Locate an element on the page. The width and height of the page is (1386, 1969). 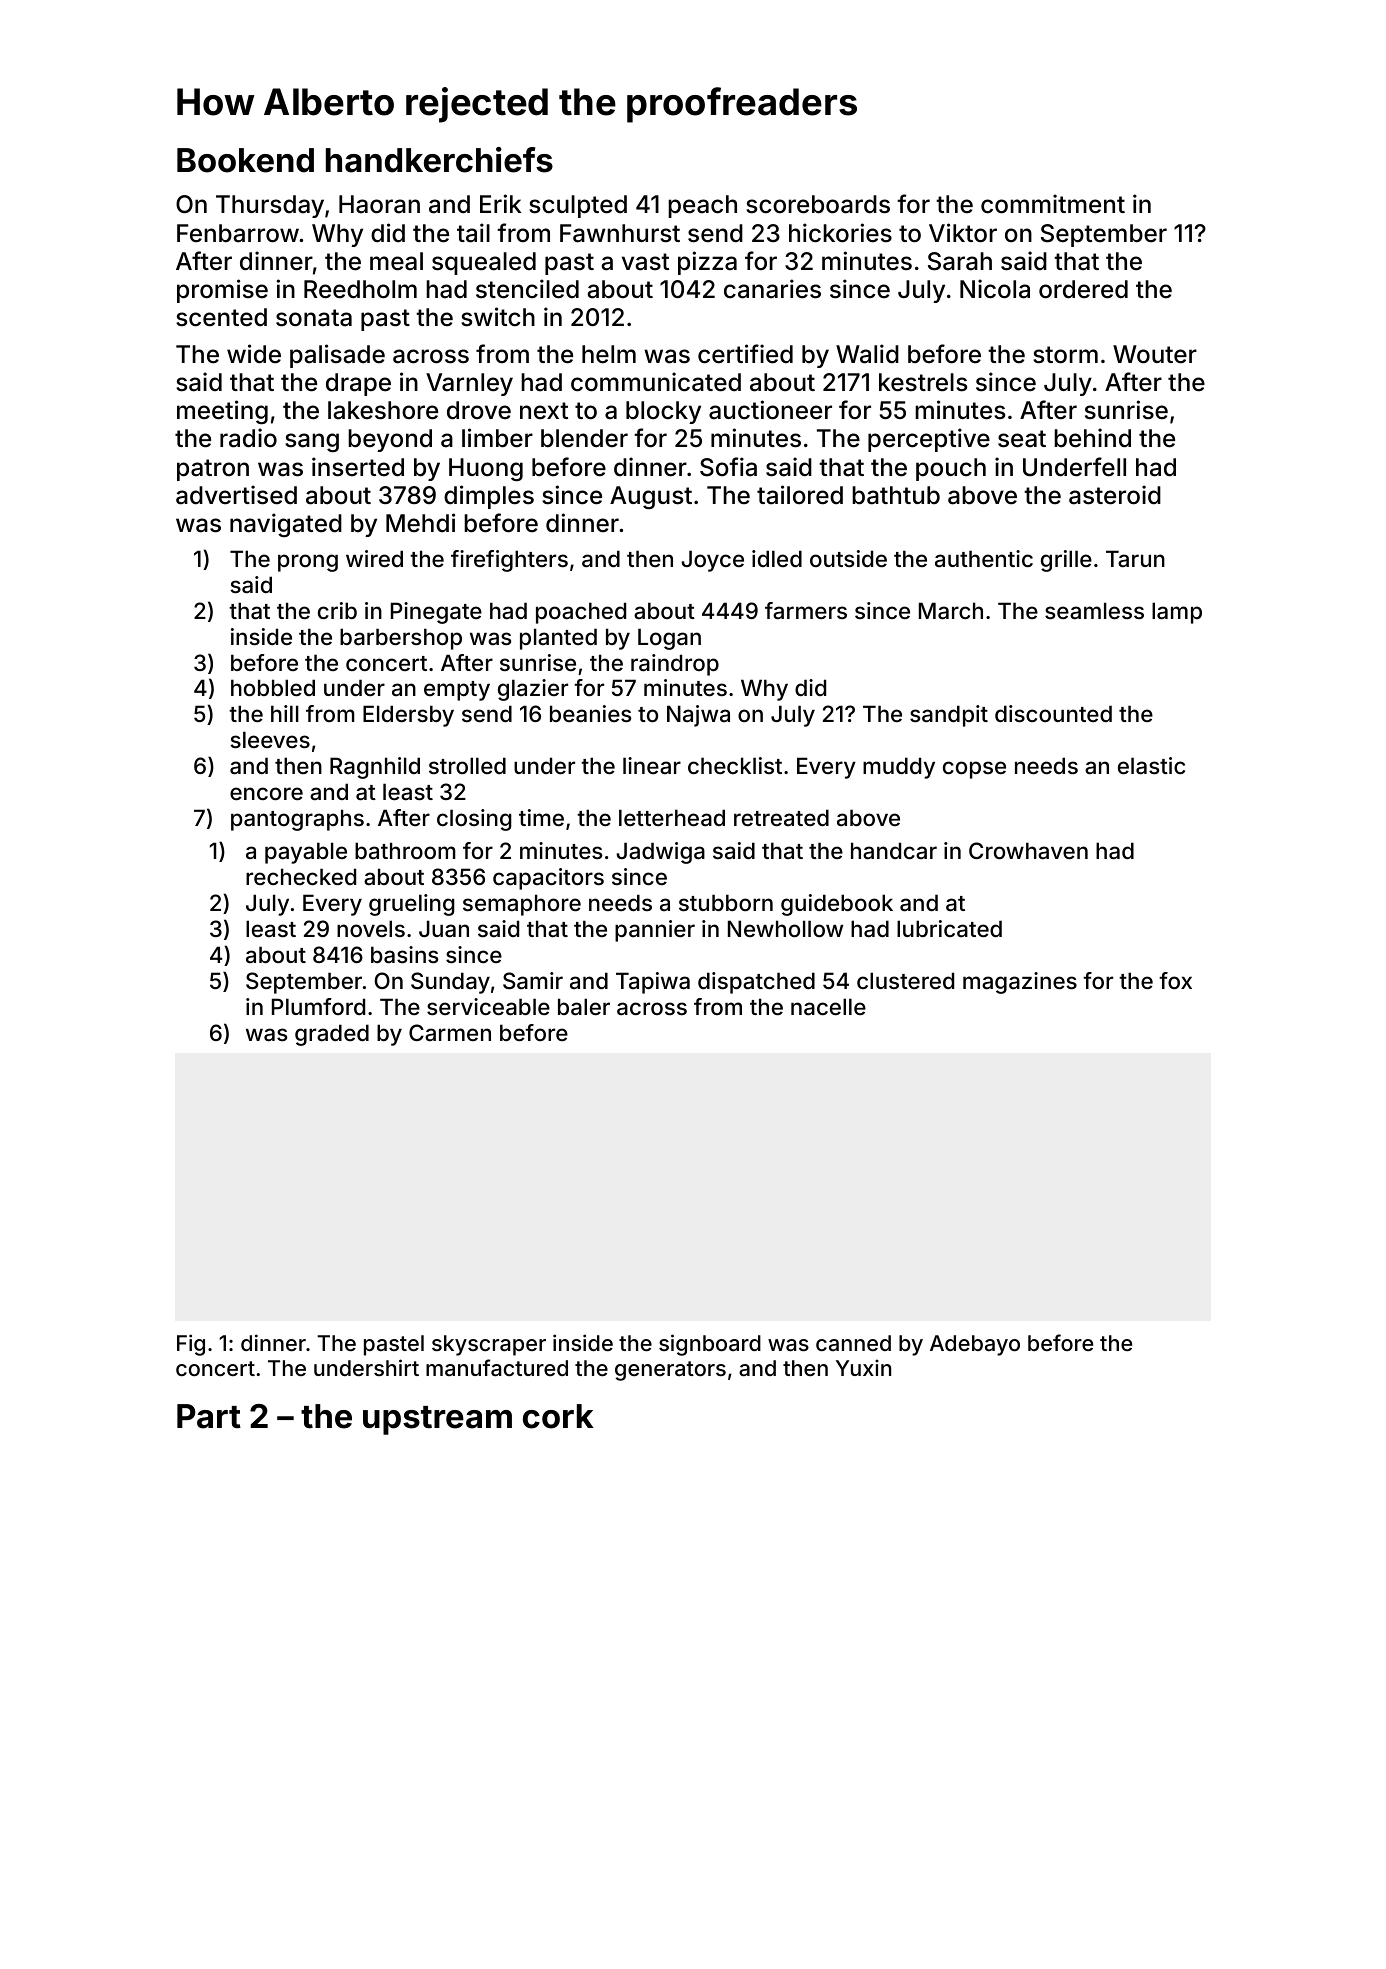
palisade is located at coordinates (337, 356).
